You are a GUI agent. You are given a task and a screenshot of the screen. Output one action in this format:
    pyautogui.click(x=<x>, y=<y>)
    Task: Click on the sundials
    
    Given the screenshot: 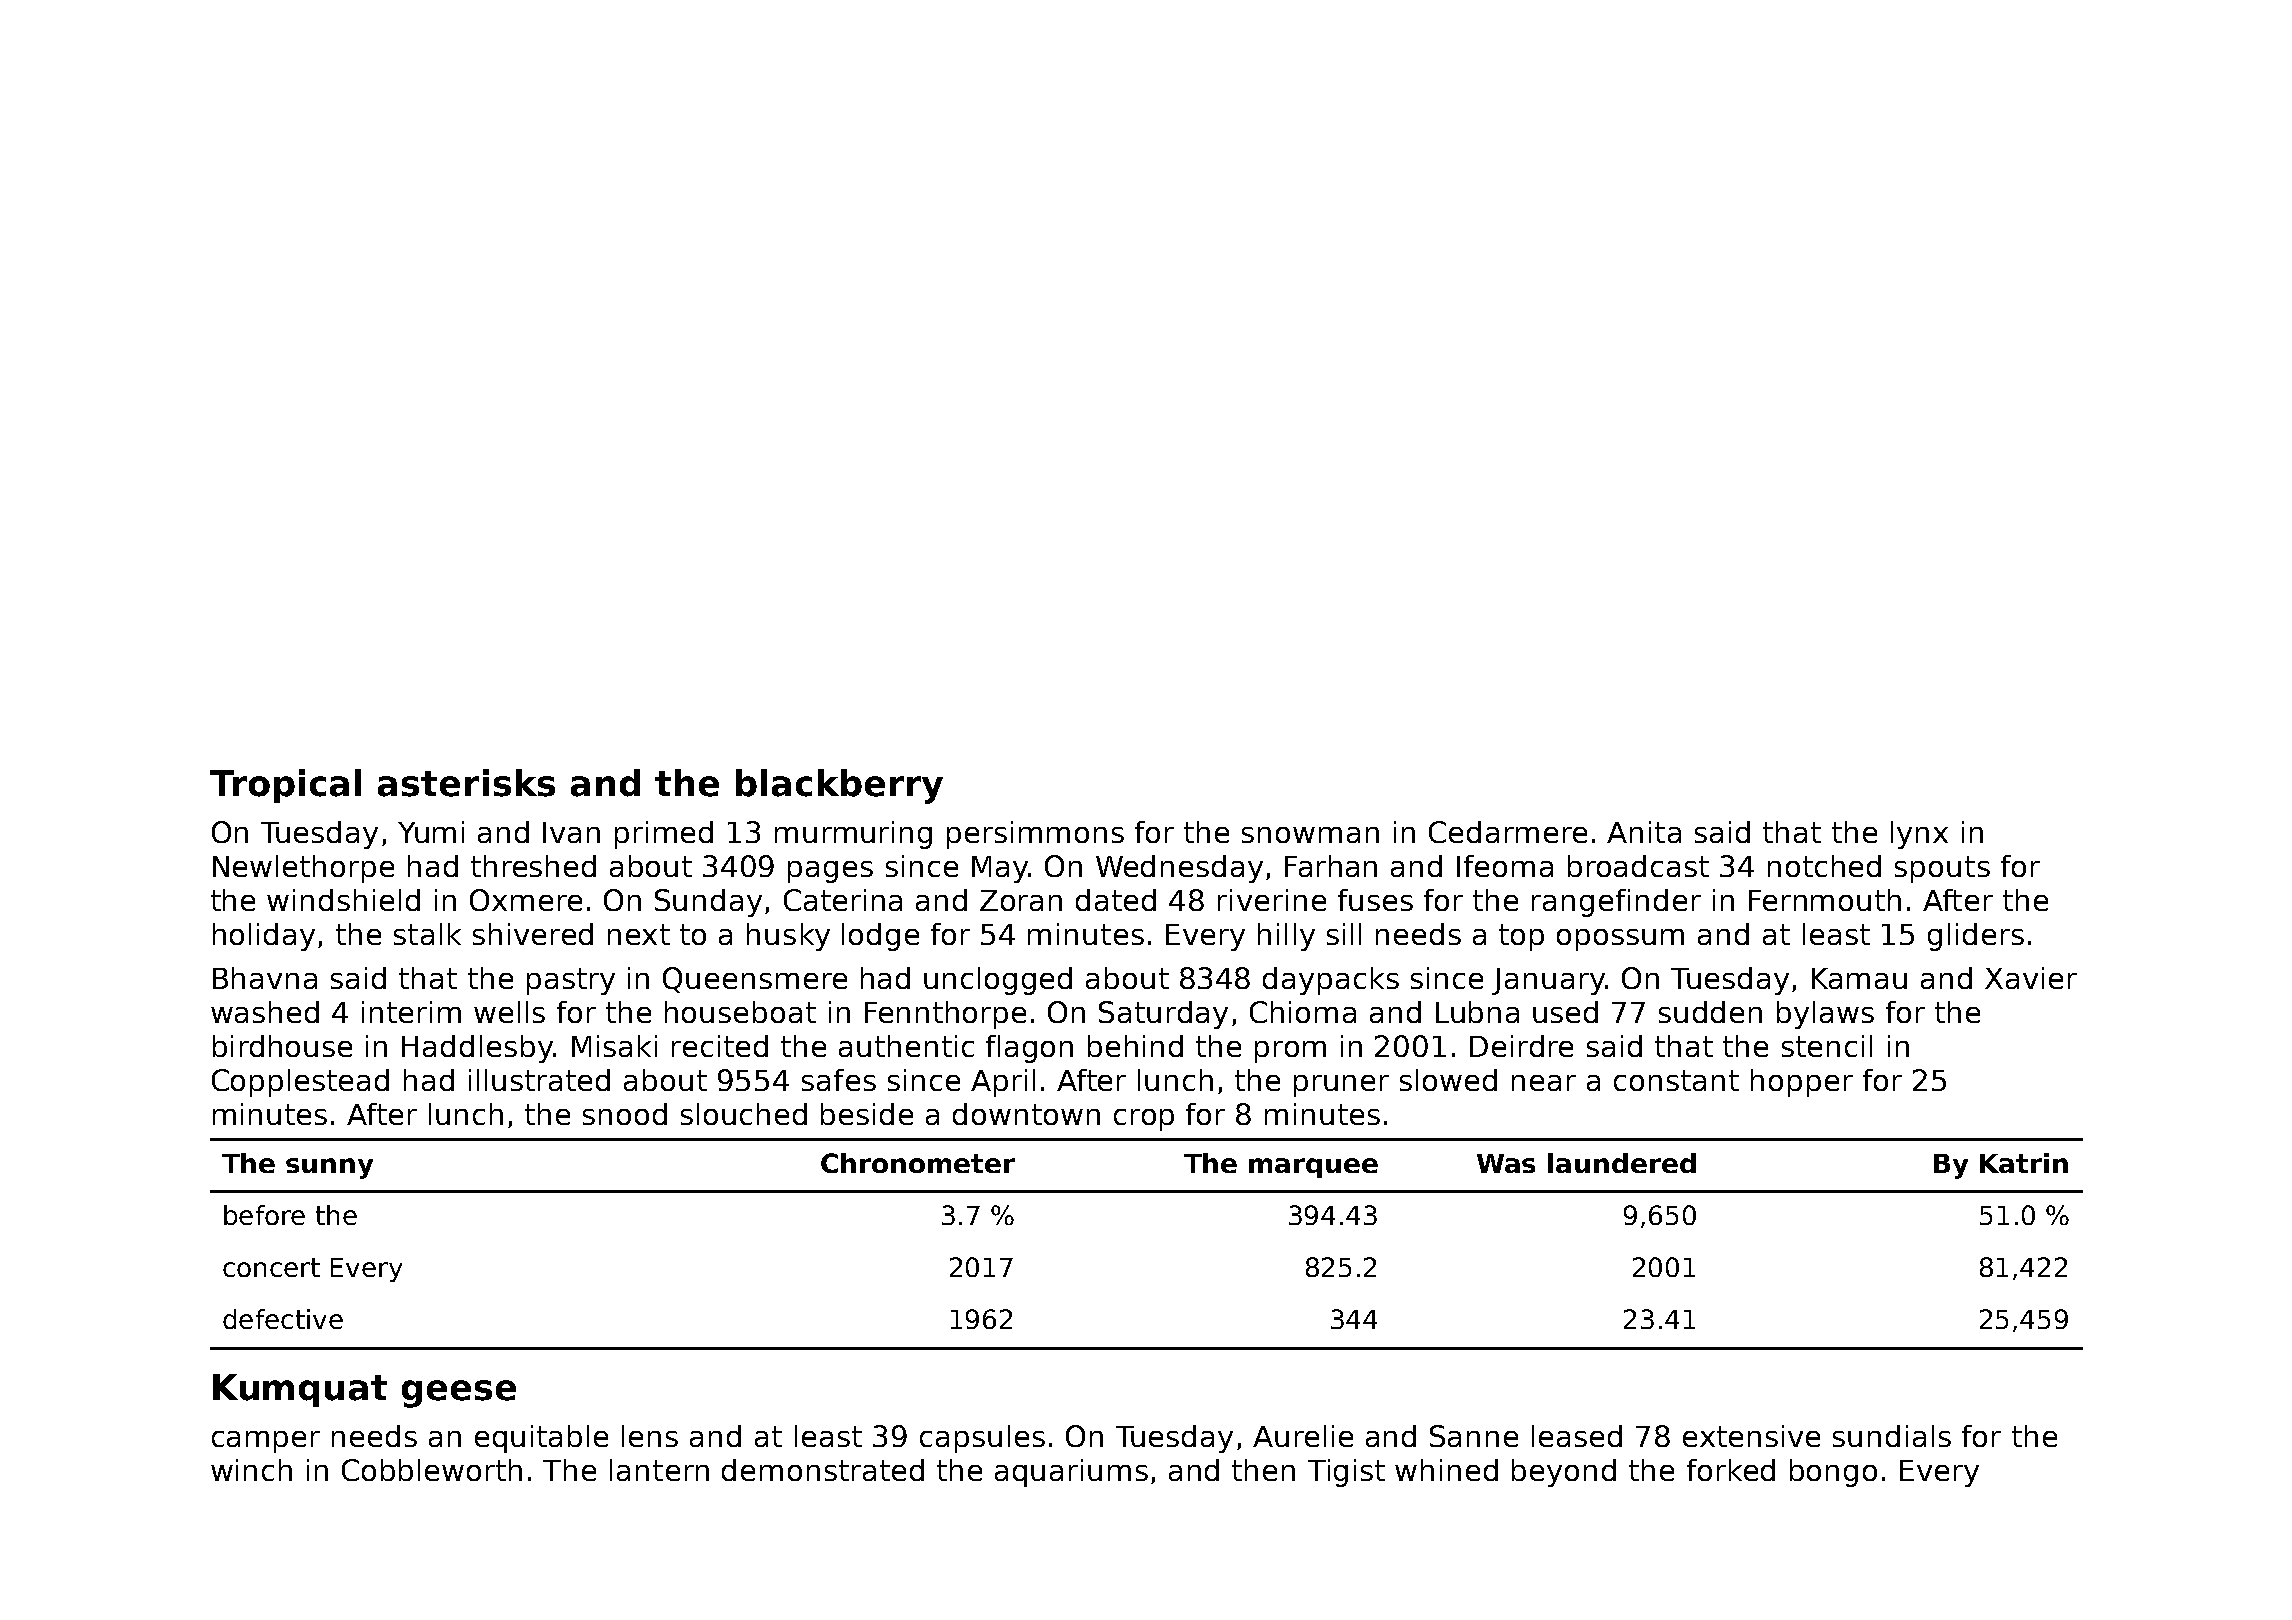 What is the action you would take?
    pyautogui.click(x=1892, y=1436)
